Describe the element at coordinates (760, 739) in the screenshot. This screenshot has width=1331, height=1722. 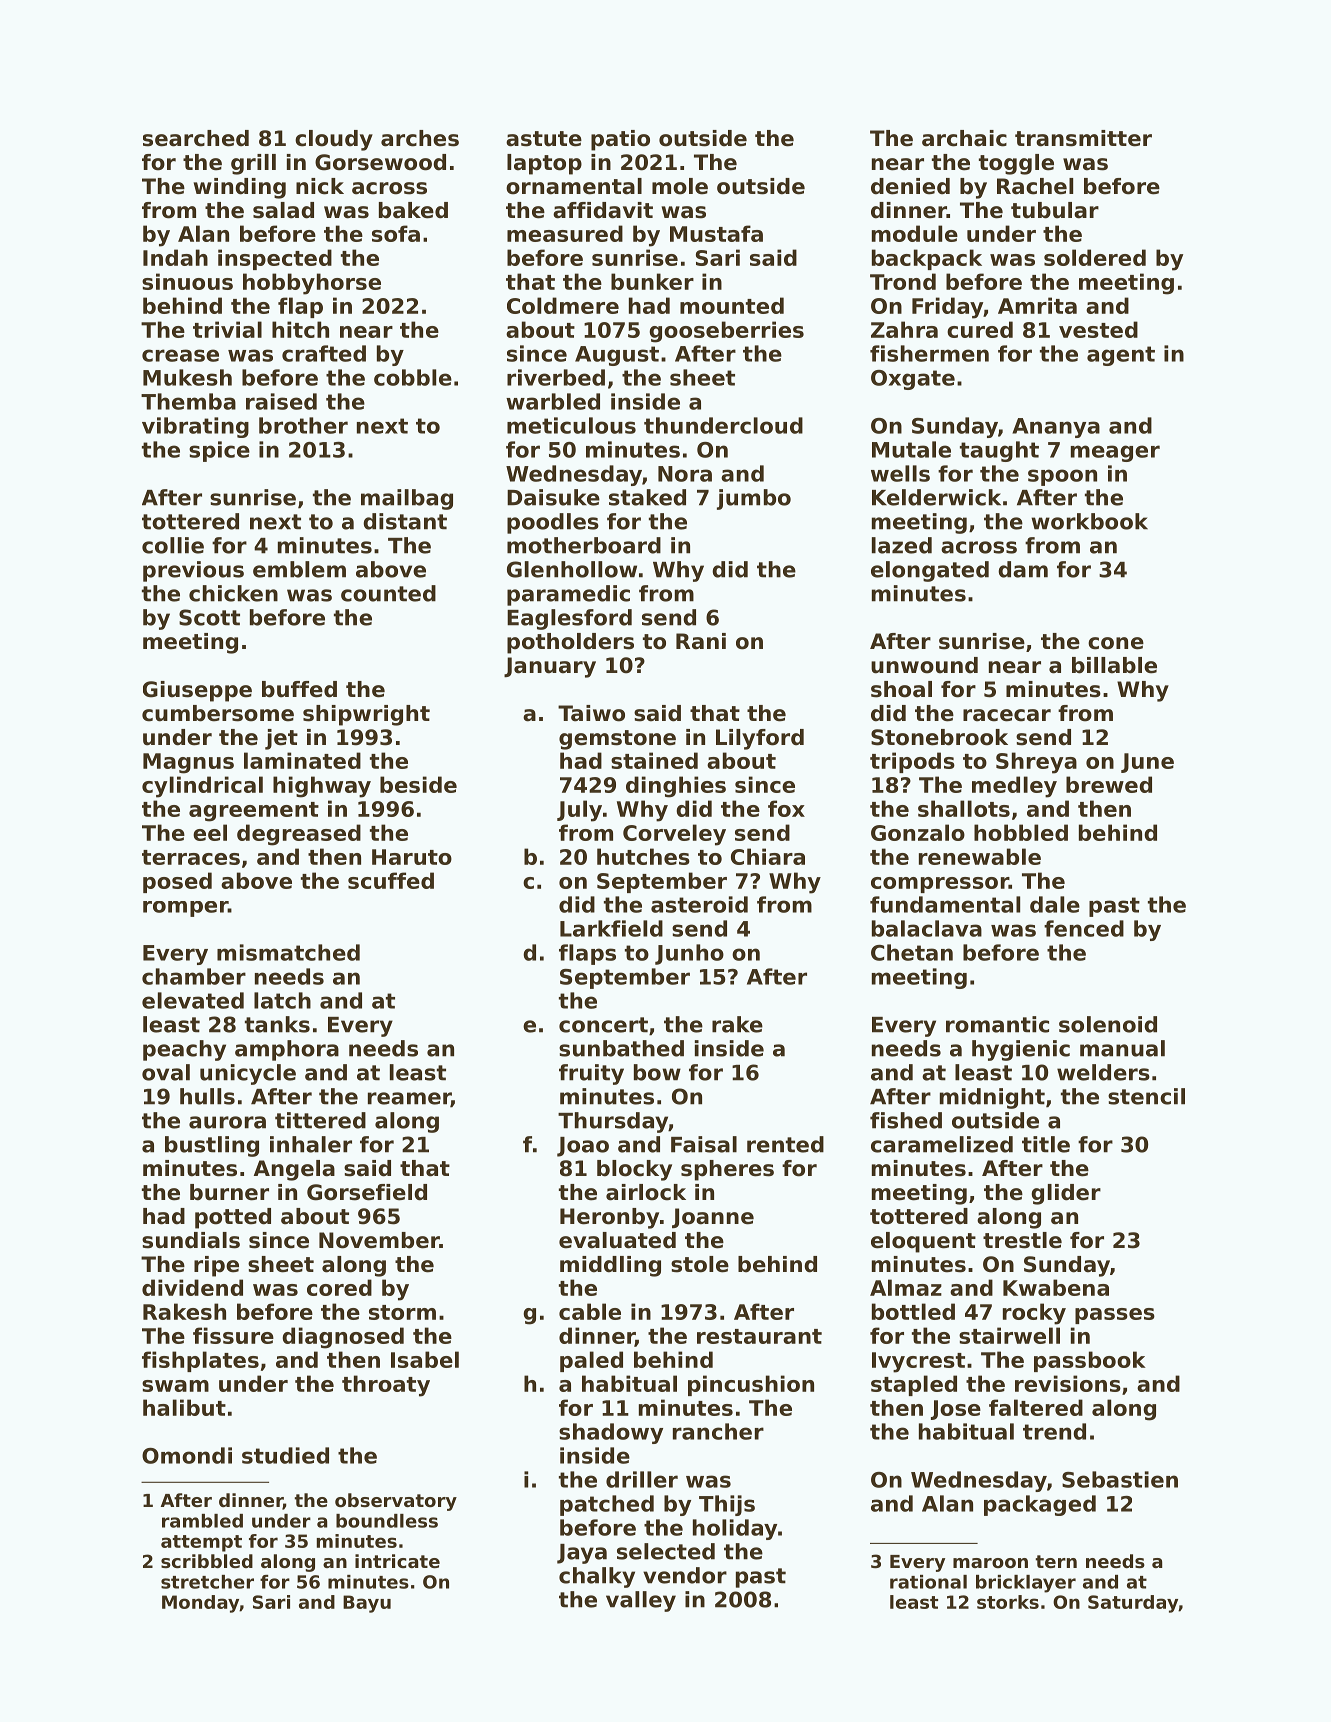
I see `Lilyford` at that location.
